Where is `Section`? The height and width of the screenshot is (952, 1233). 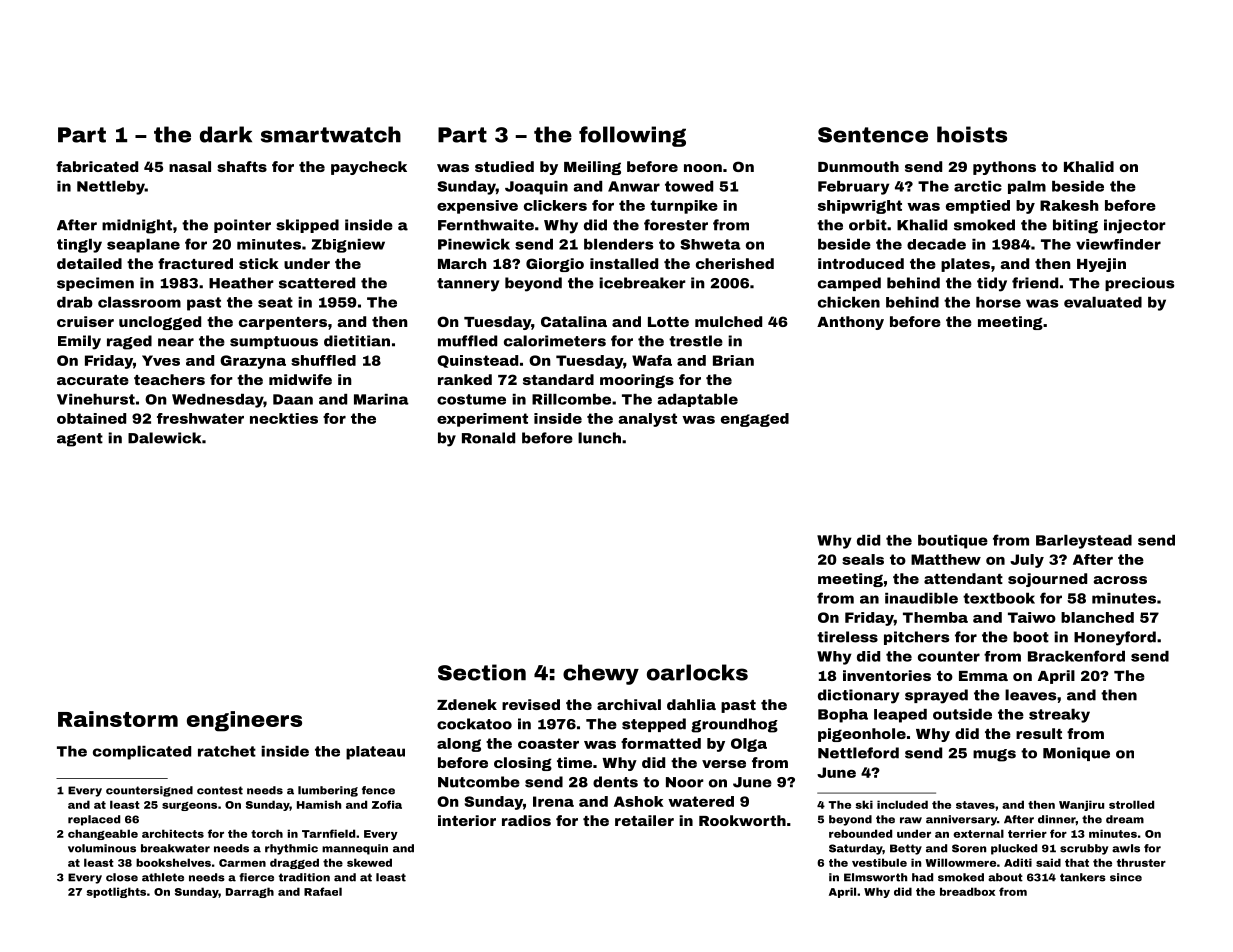
Section is located at coordinates (482, 672).
